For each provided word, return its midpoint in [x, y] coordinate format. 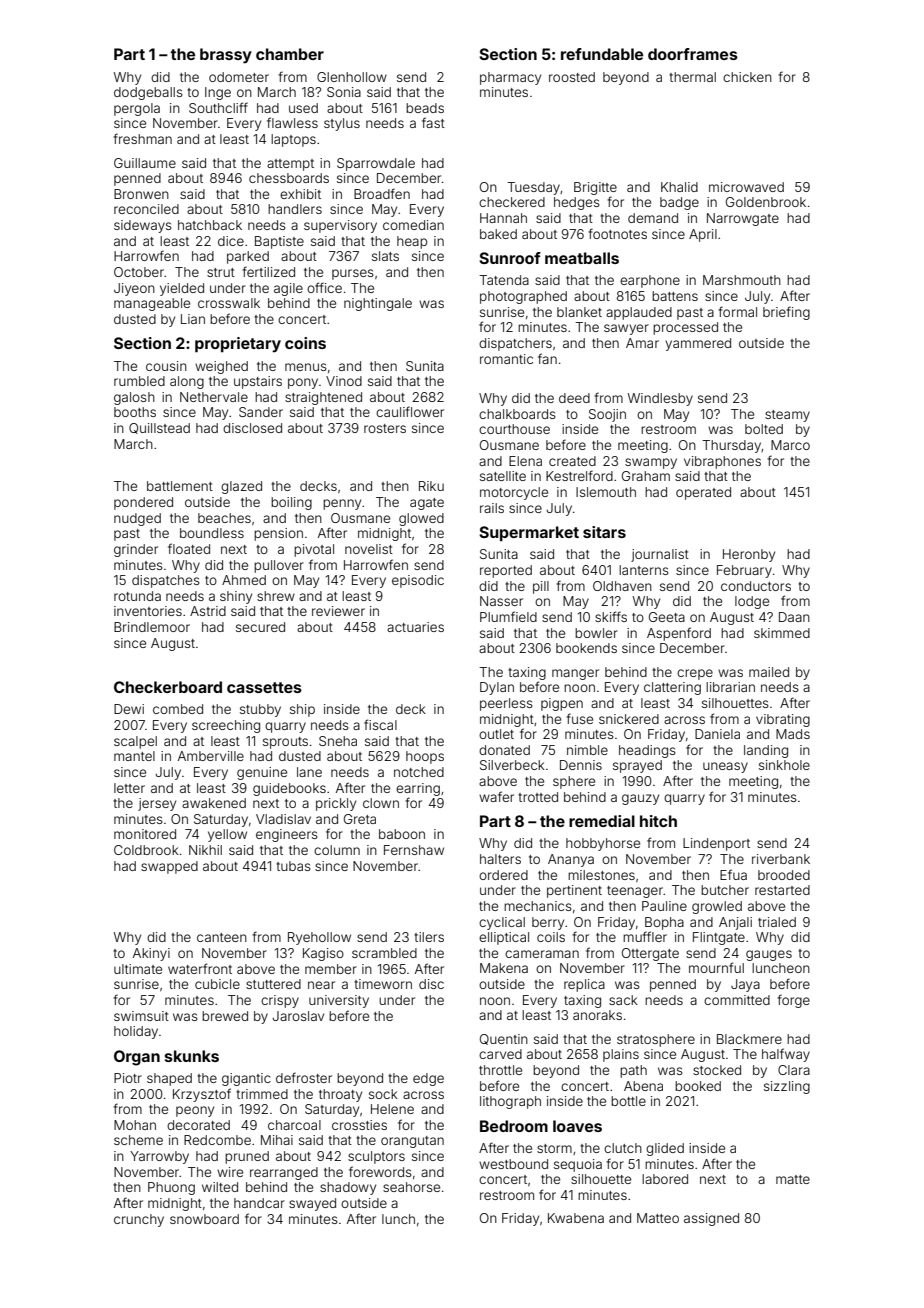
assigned [711, 1219]
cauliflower [410, 411]
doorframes [693, 54]
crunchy [139, 1220]
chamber [290, 54]
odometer [239, 77]
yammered [698, 344]
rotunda [137, 596]
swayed [312, 1204]
